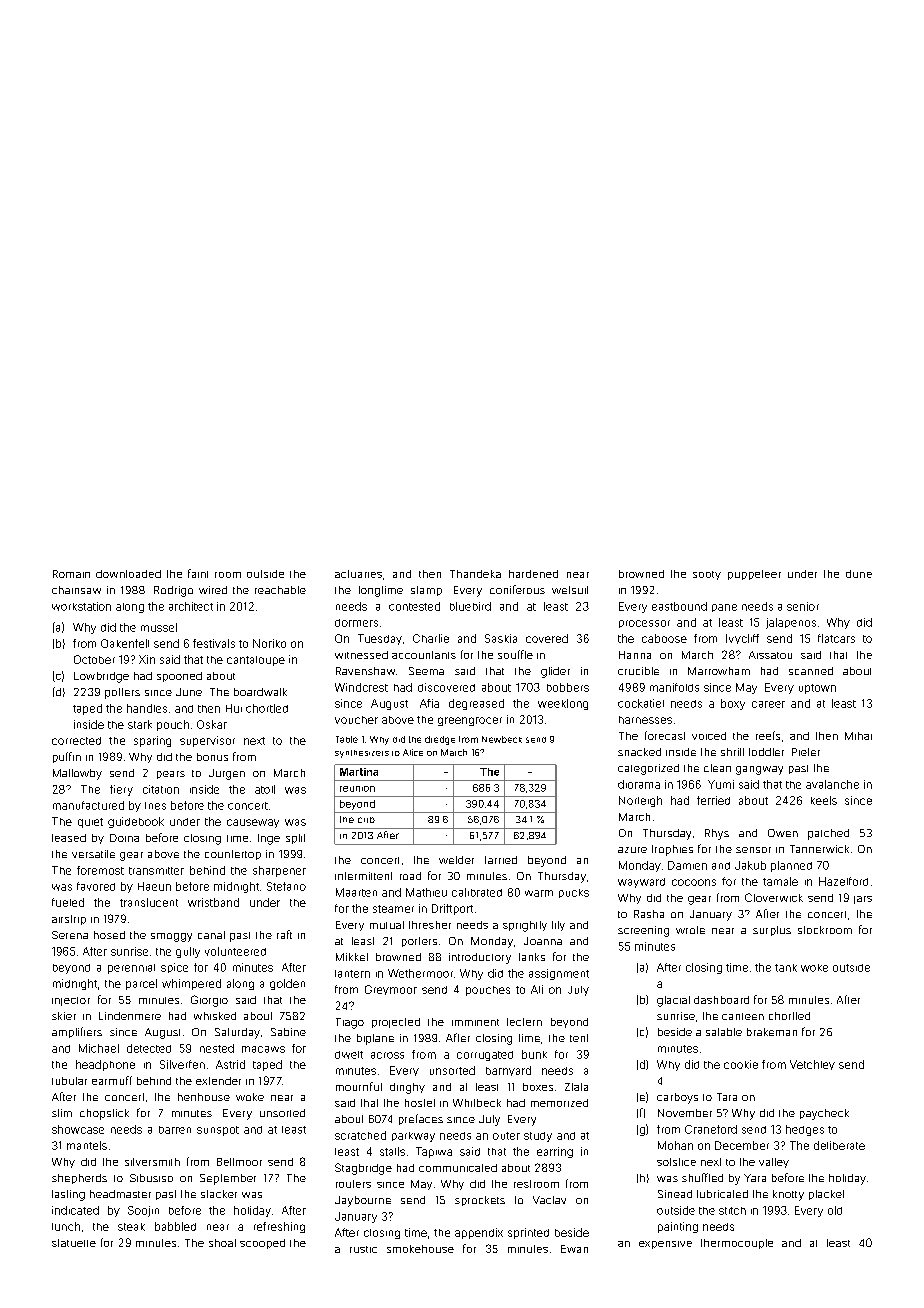  What do you see at coordinates (94, 659) in the document?
I see `October` at bounding box center [94, 659].
